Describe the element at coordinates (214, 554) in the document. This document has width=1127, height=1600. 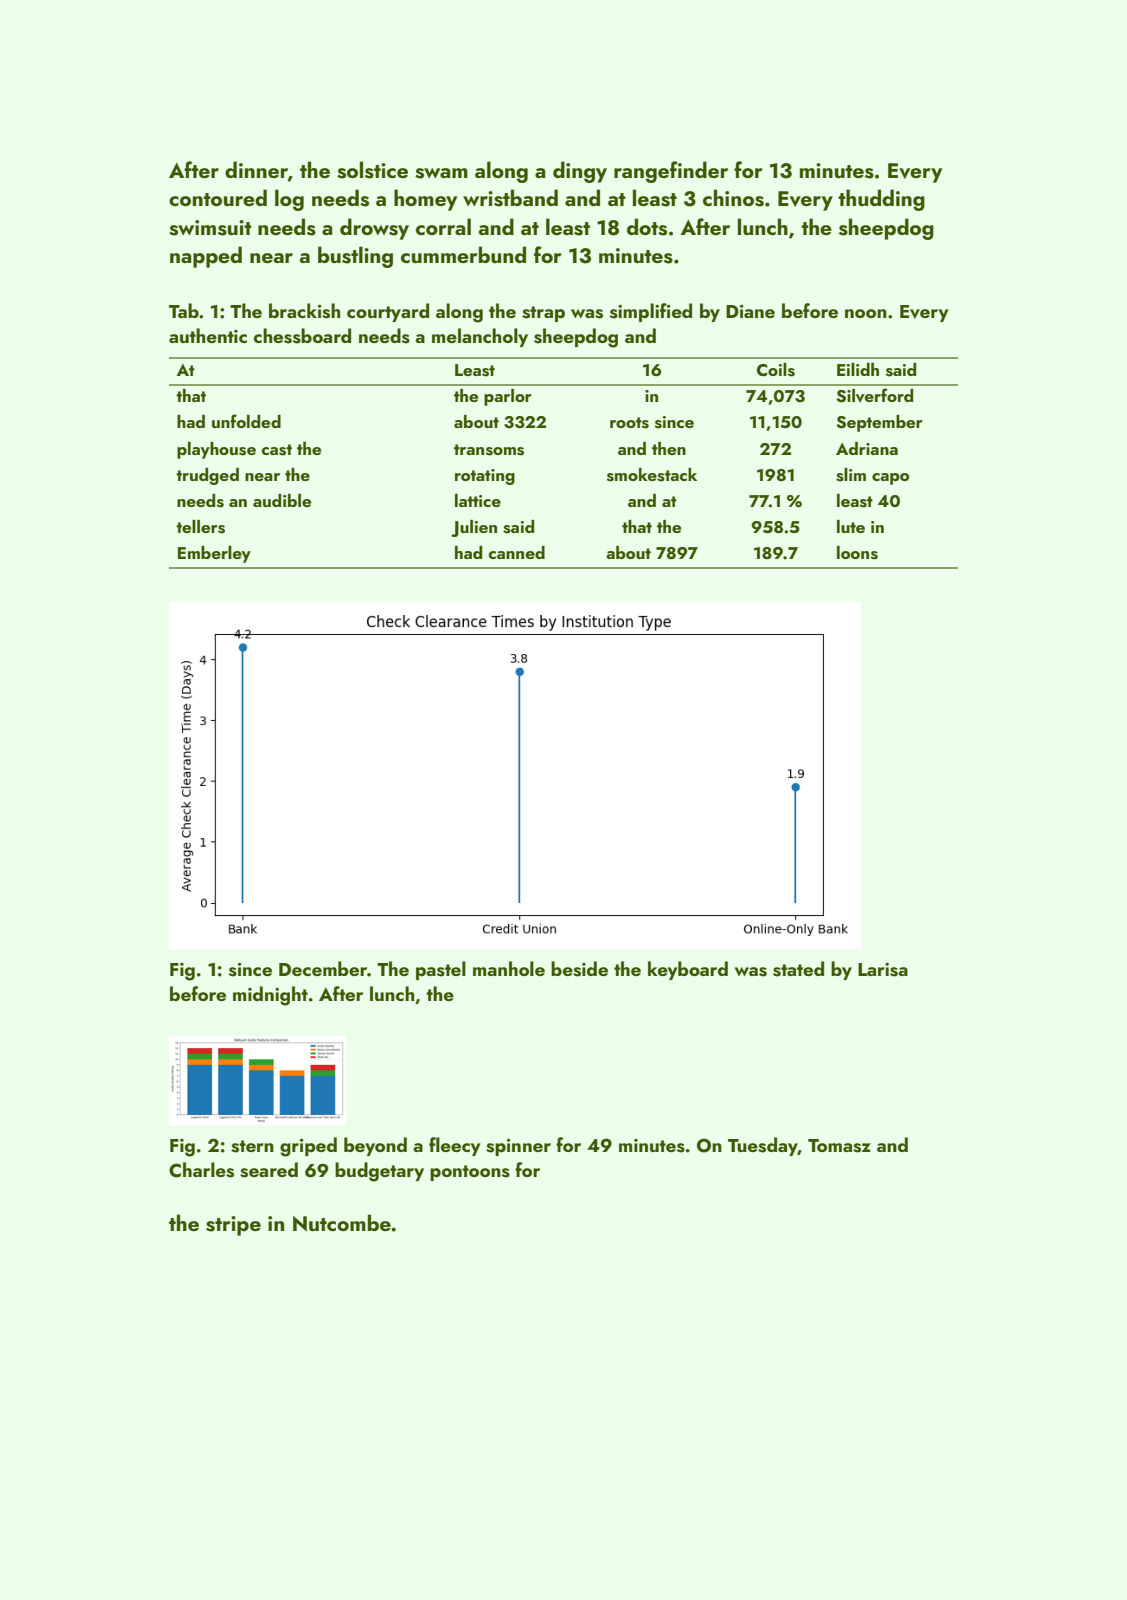
I see `Emberley` at that location.
